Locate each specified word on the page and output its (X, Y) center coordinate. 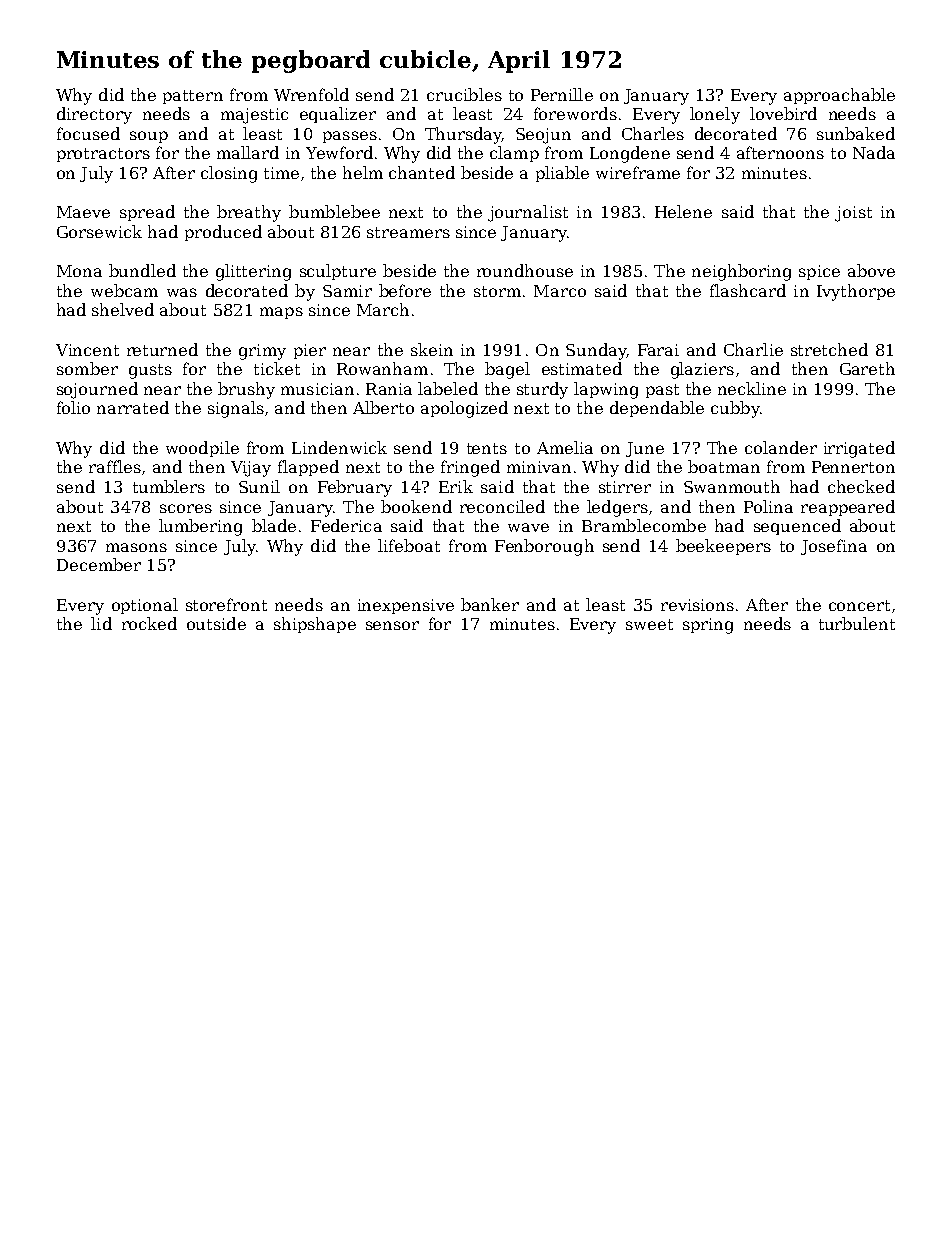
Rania (389, 389)
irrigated (859, 449)
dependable (657, 409)
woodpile (202, 449)
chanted (422, 172)
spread (147, 213)
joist (853, 214)
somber (87, 368)
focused (88, 133)
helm (363, 172)
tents (487, 448)
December (99, 564)
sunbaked (856, 133)
